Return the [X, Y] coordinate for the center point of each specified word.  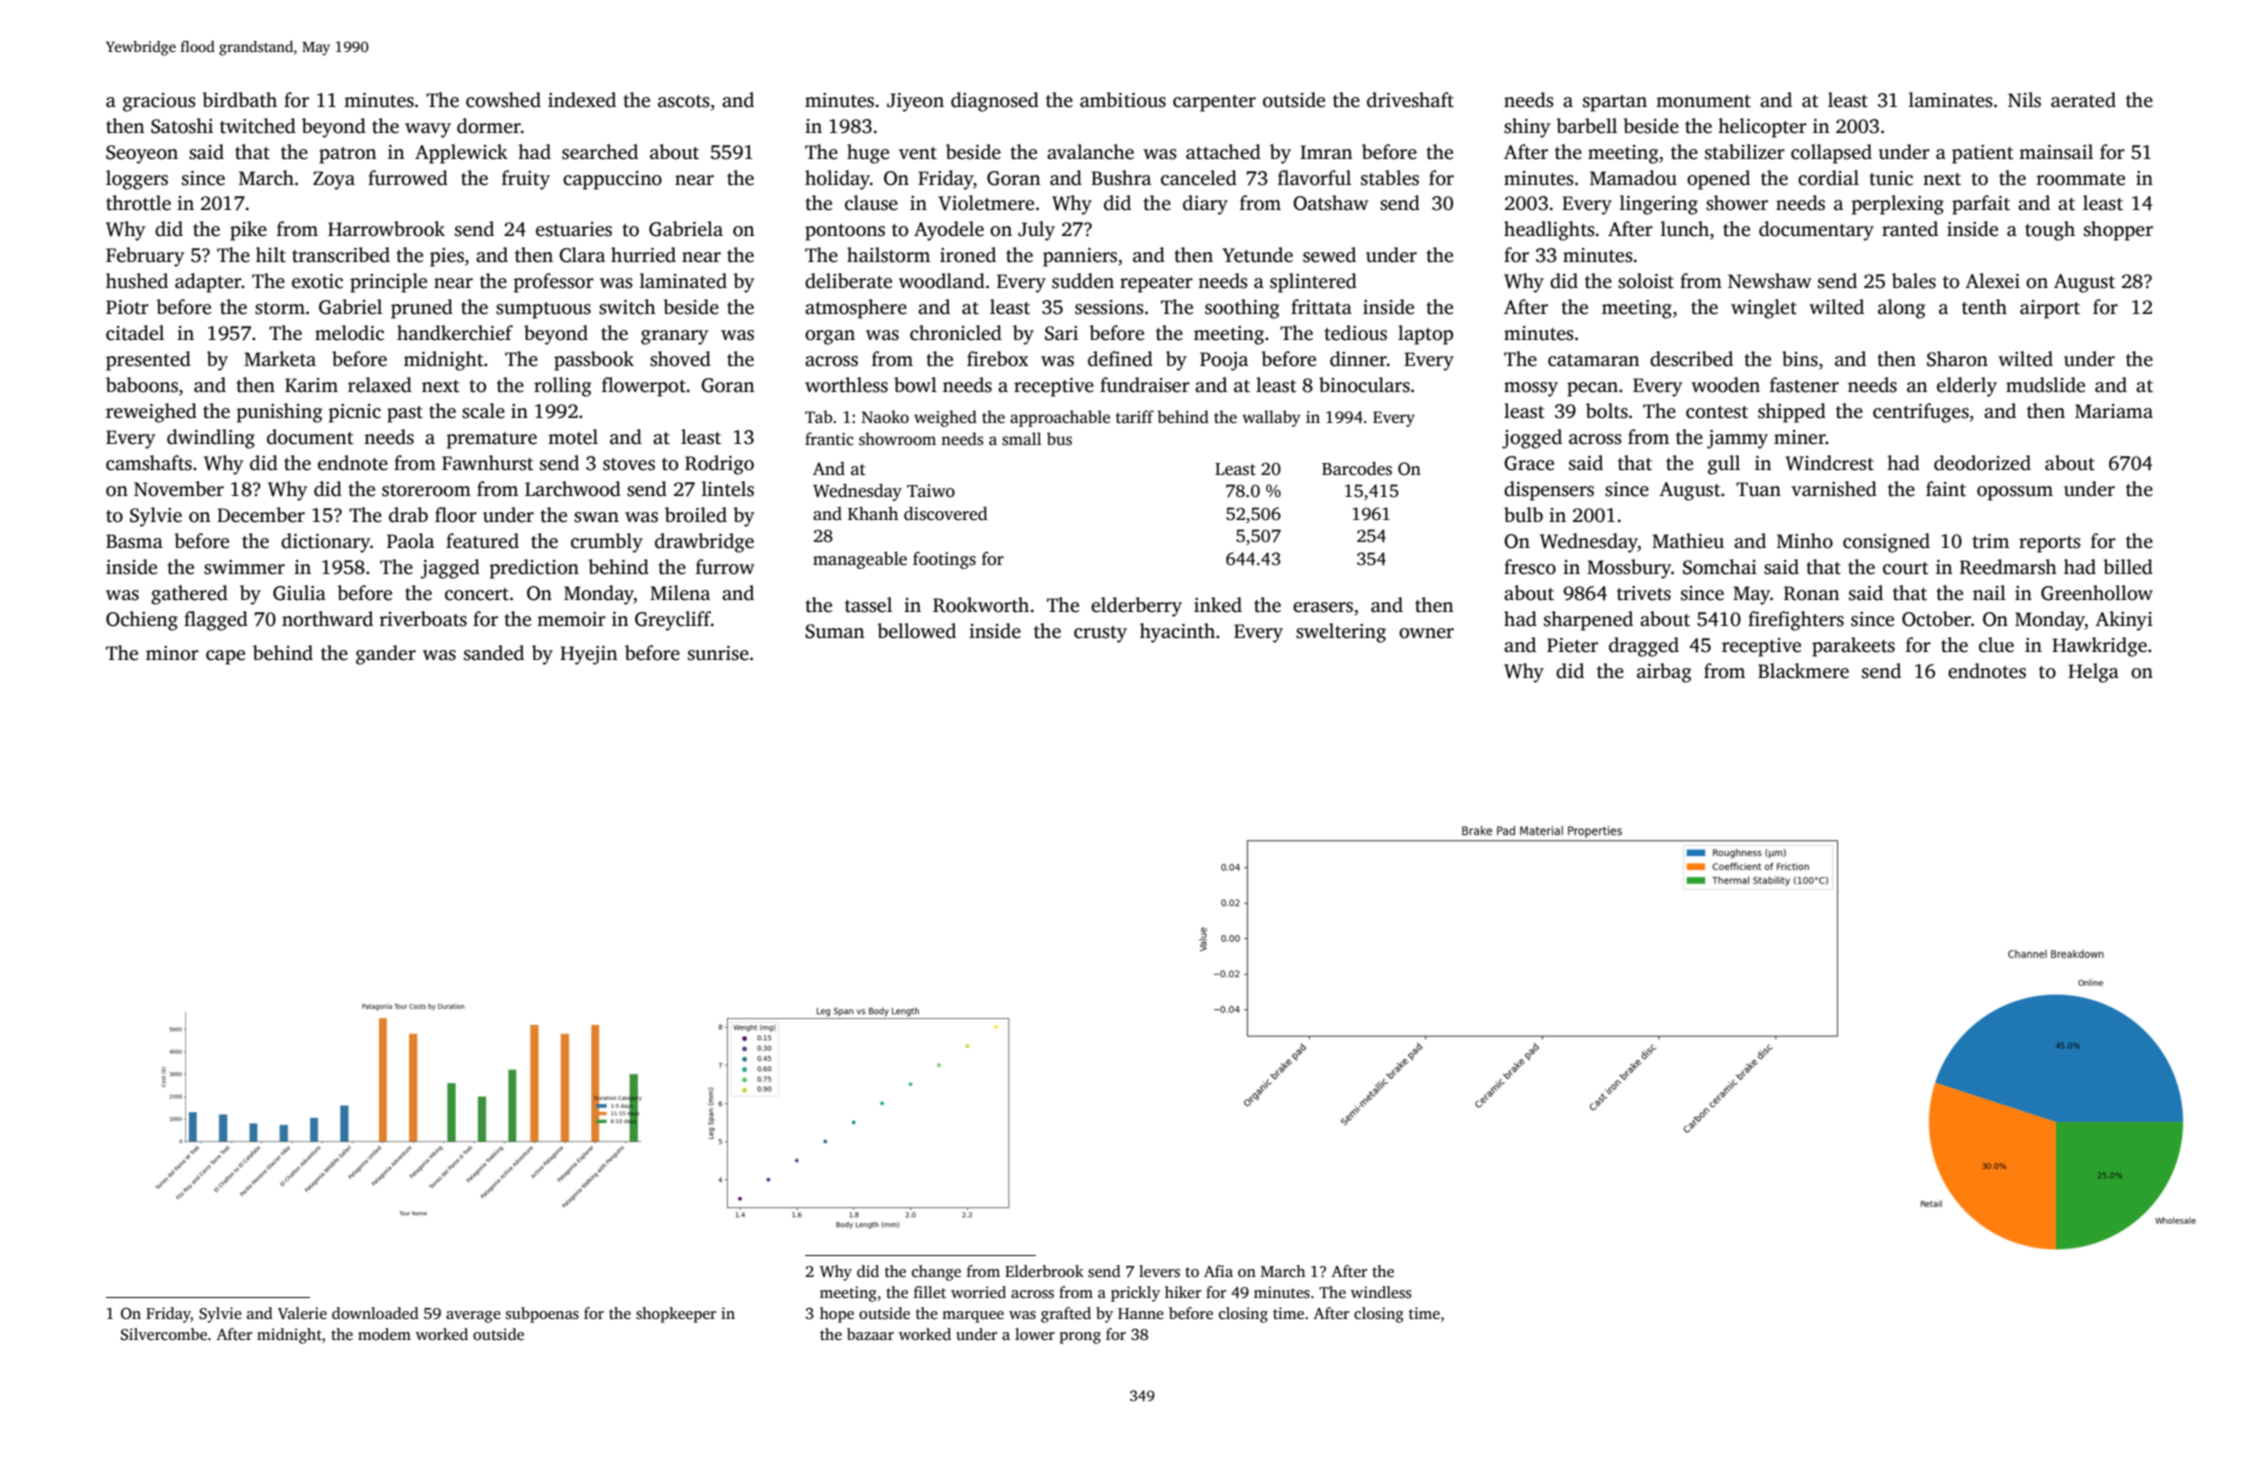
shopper [2118, 231]
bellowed [916, 631]
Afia [1218, 1271]
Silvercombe [164, 1334]
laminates [1951, 100]
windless [1381, 1292]
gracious [159, 102]
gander [386, 655]
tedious [1356, 333]
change [936, 1273]
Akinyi [2124, 621]
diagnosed [995, 102]
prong [1080, 1338]
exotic [317, 281]
